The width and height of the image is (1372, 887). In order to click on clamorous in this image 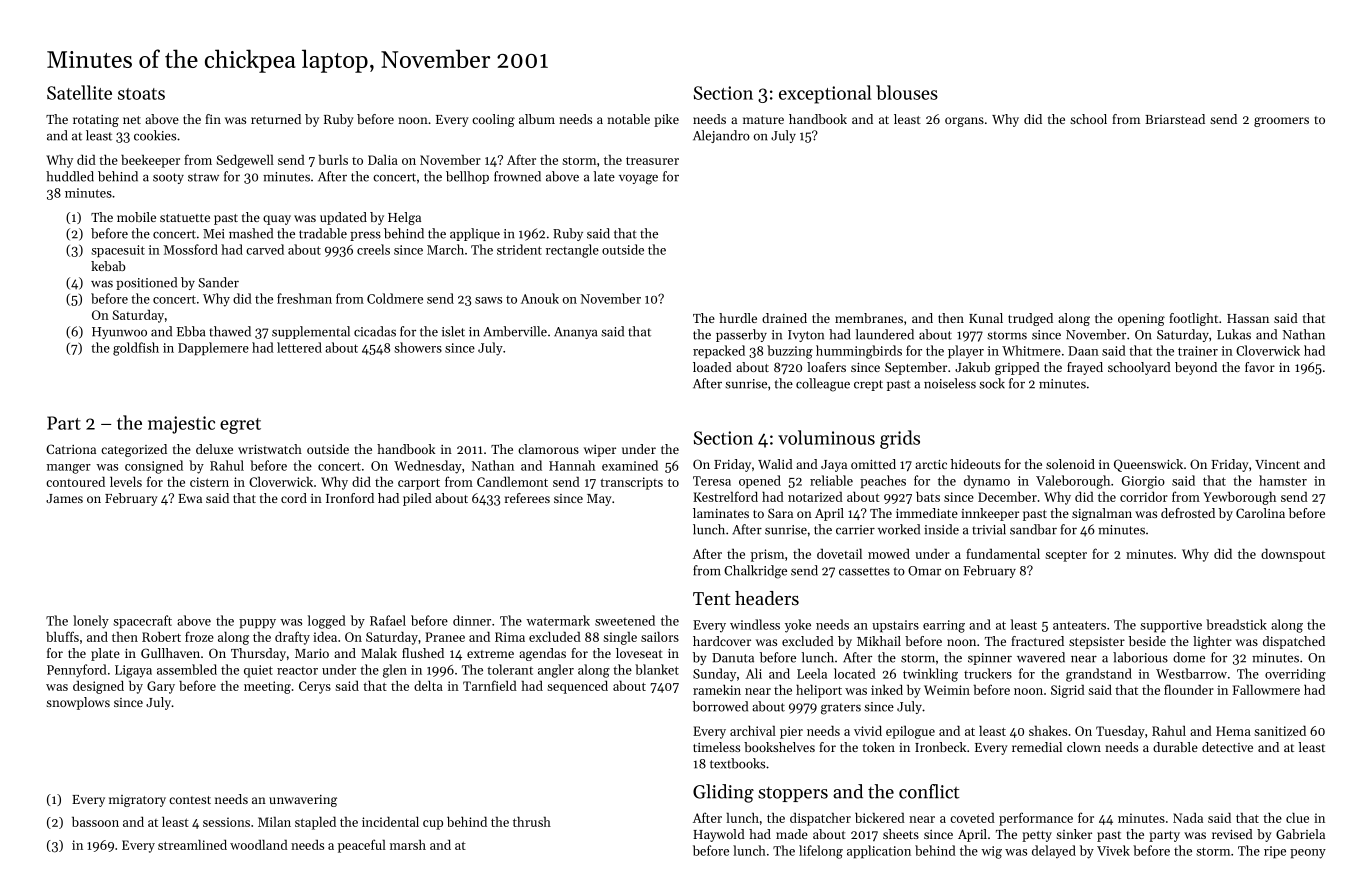, I will do `click(548, 449)`.
